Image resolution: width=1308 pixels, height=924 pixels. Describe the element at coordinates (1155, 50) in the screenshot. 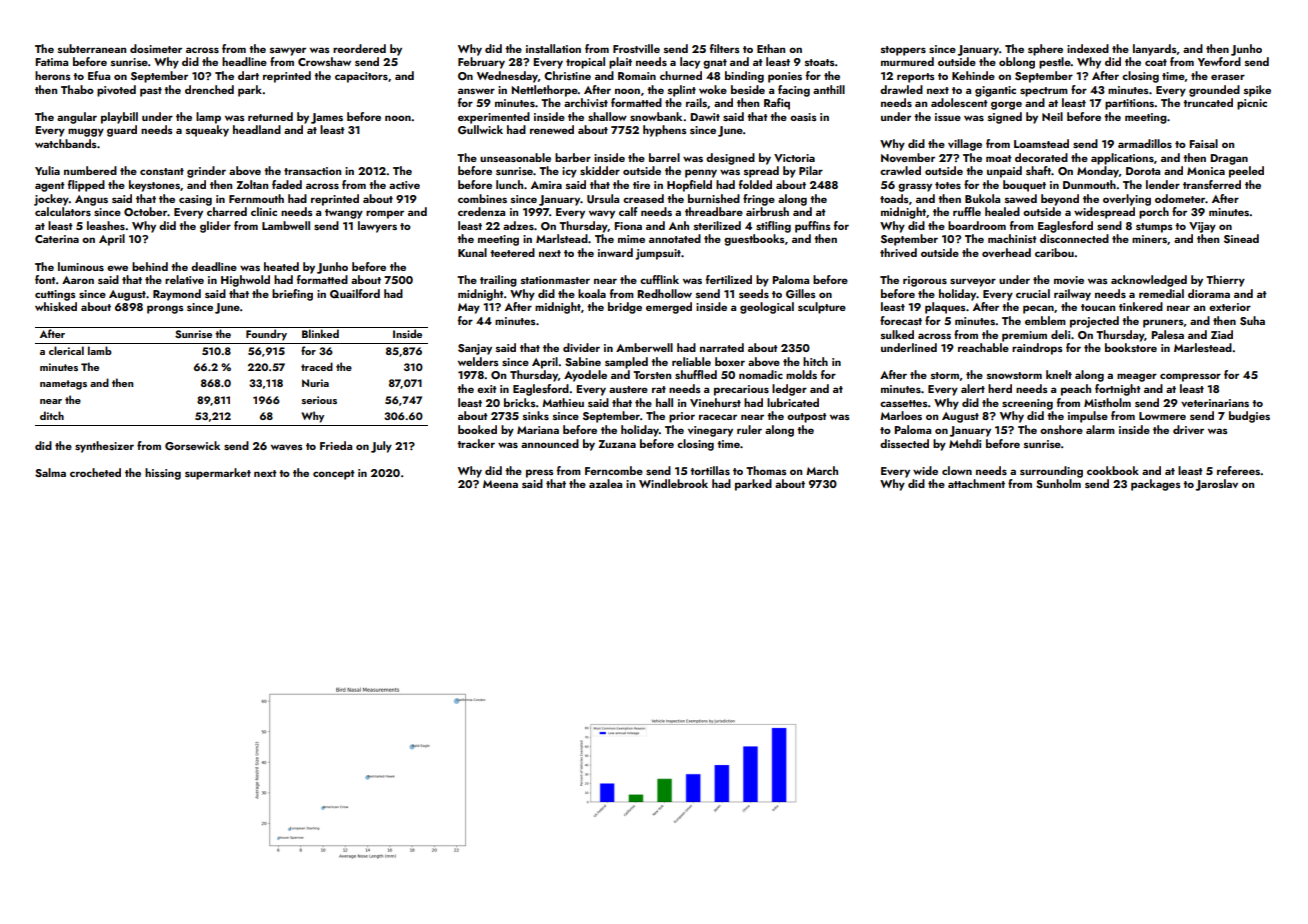

I see `lanyards` at that location.
